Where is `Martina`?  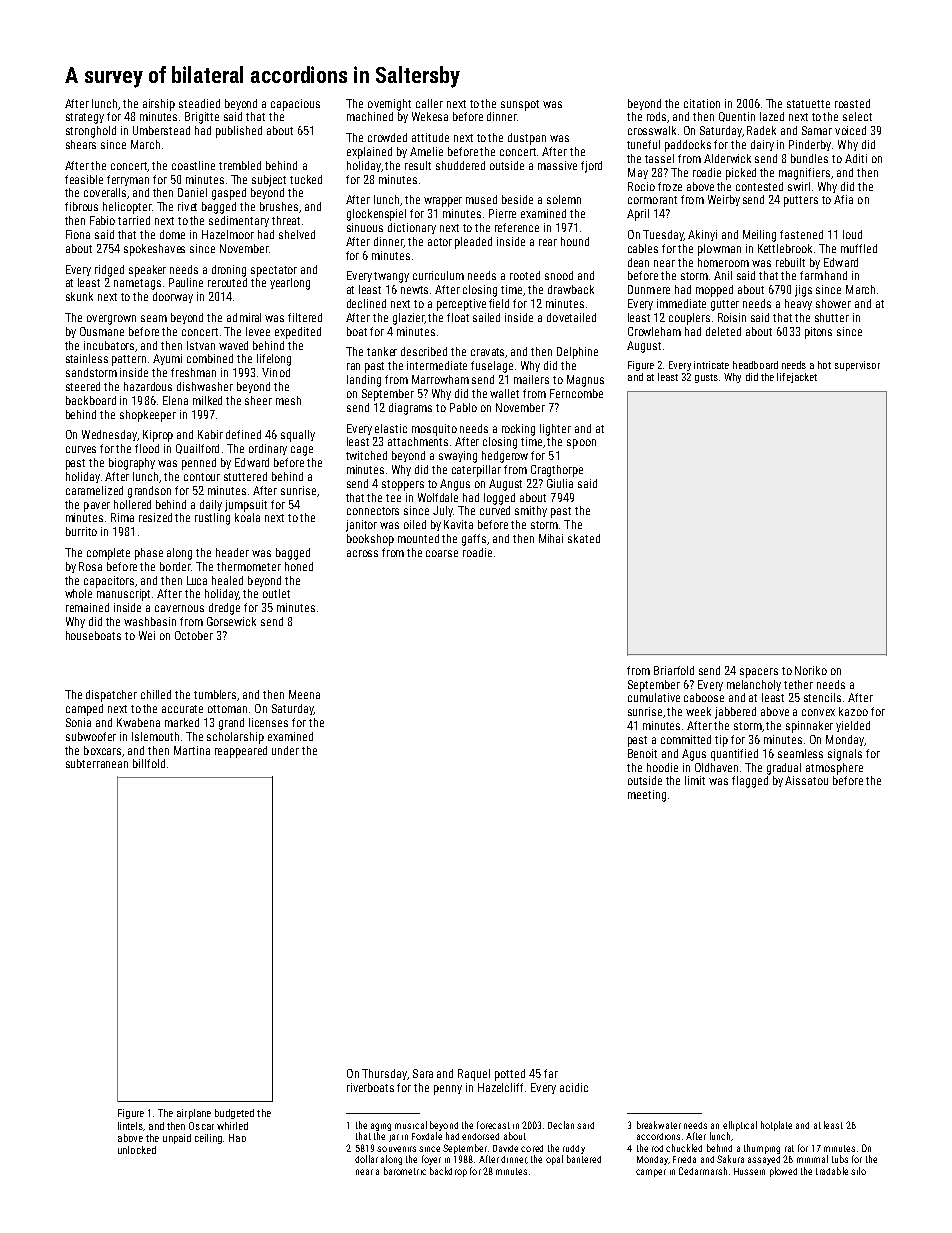 Martina is located at coordinates (192, 750).
